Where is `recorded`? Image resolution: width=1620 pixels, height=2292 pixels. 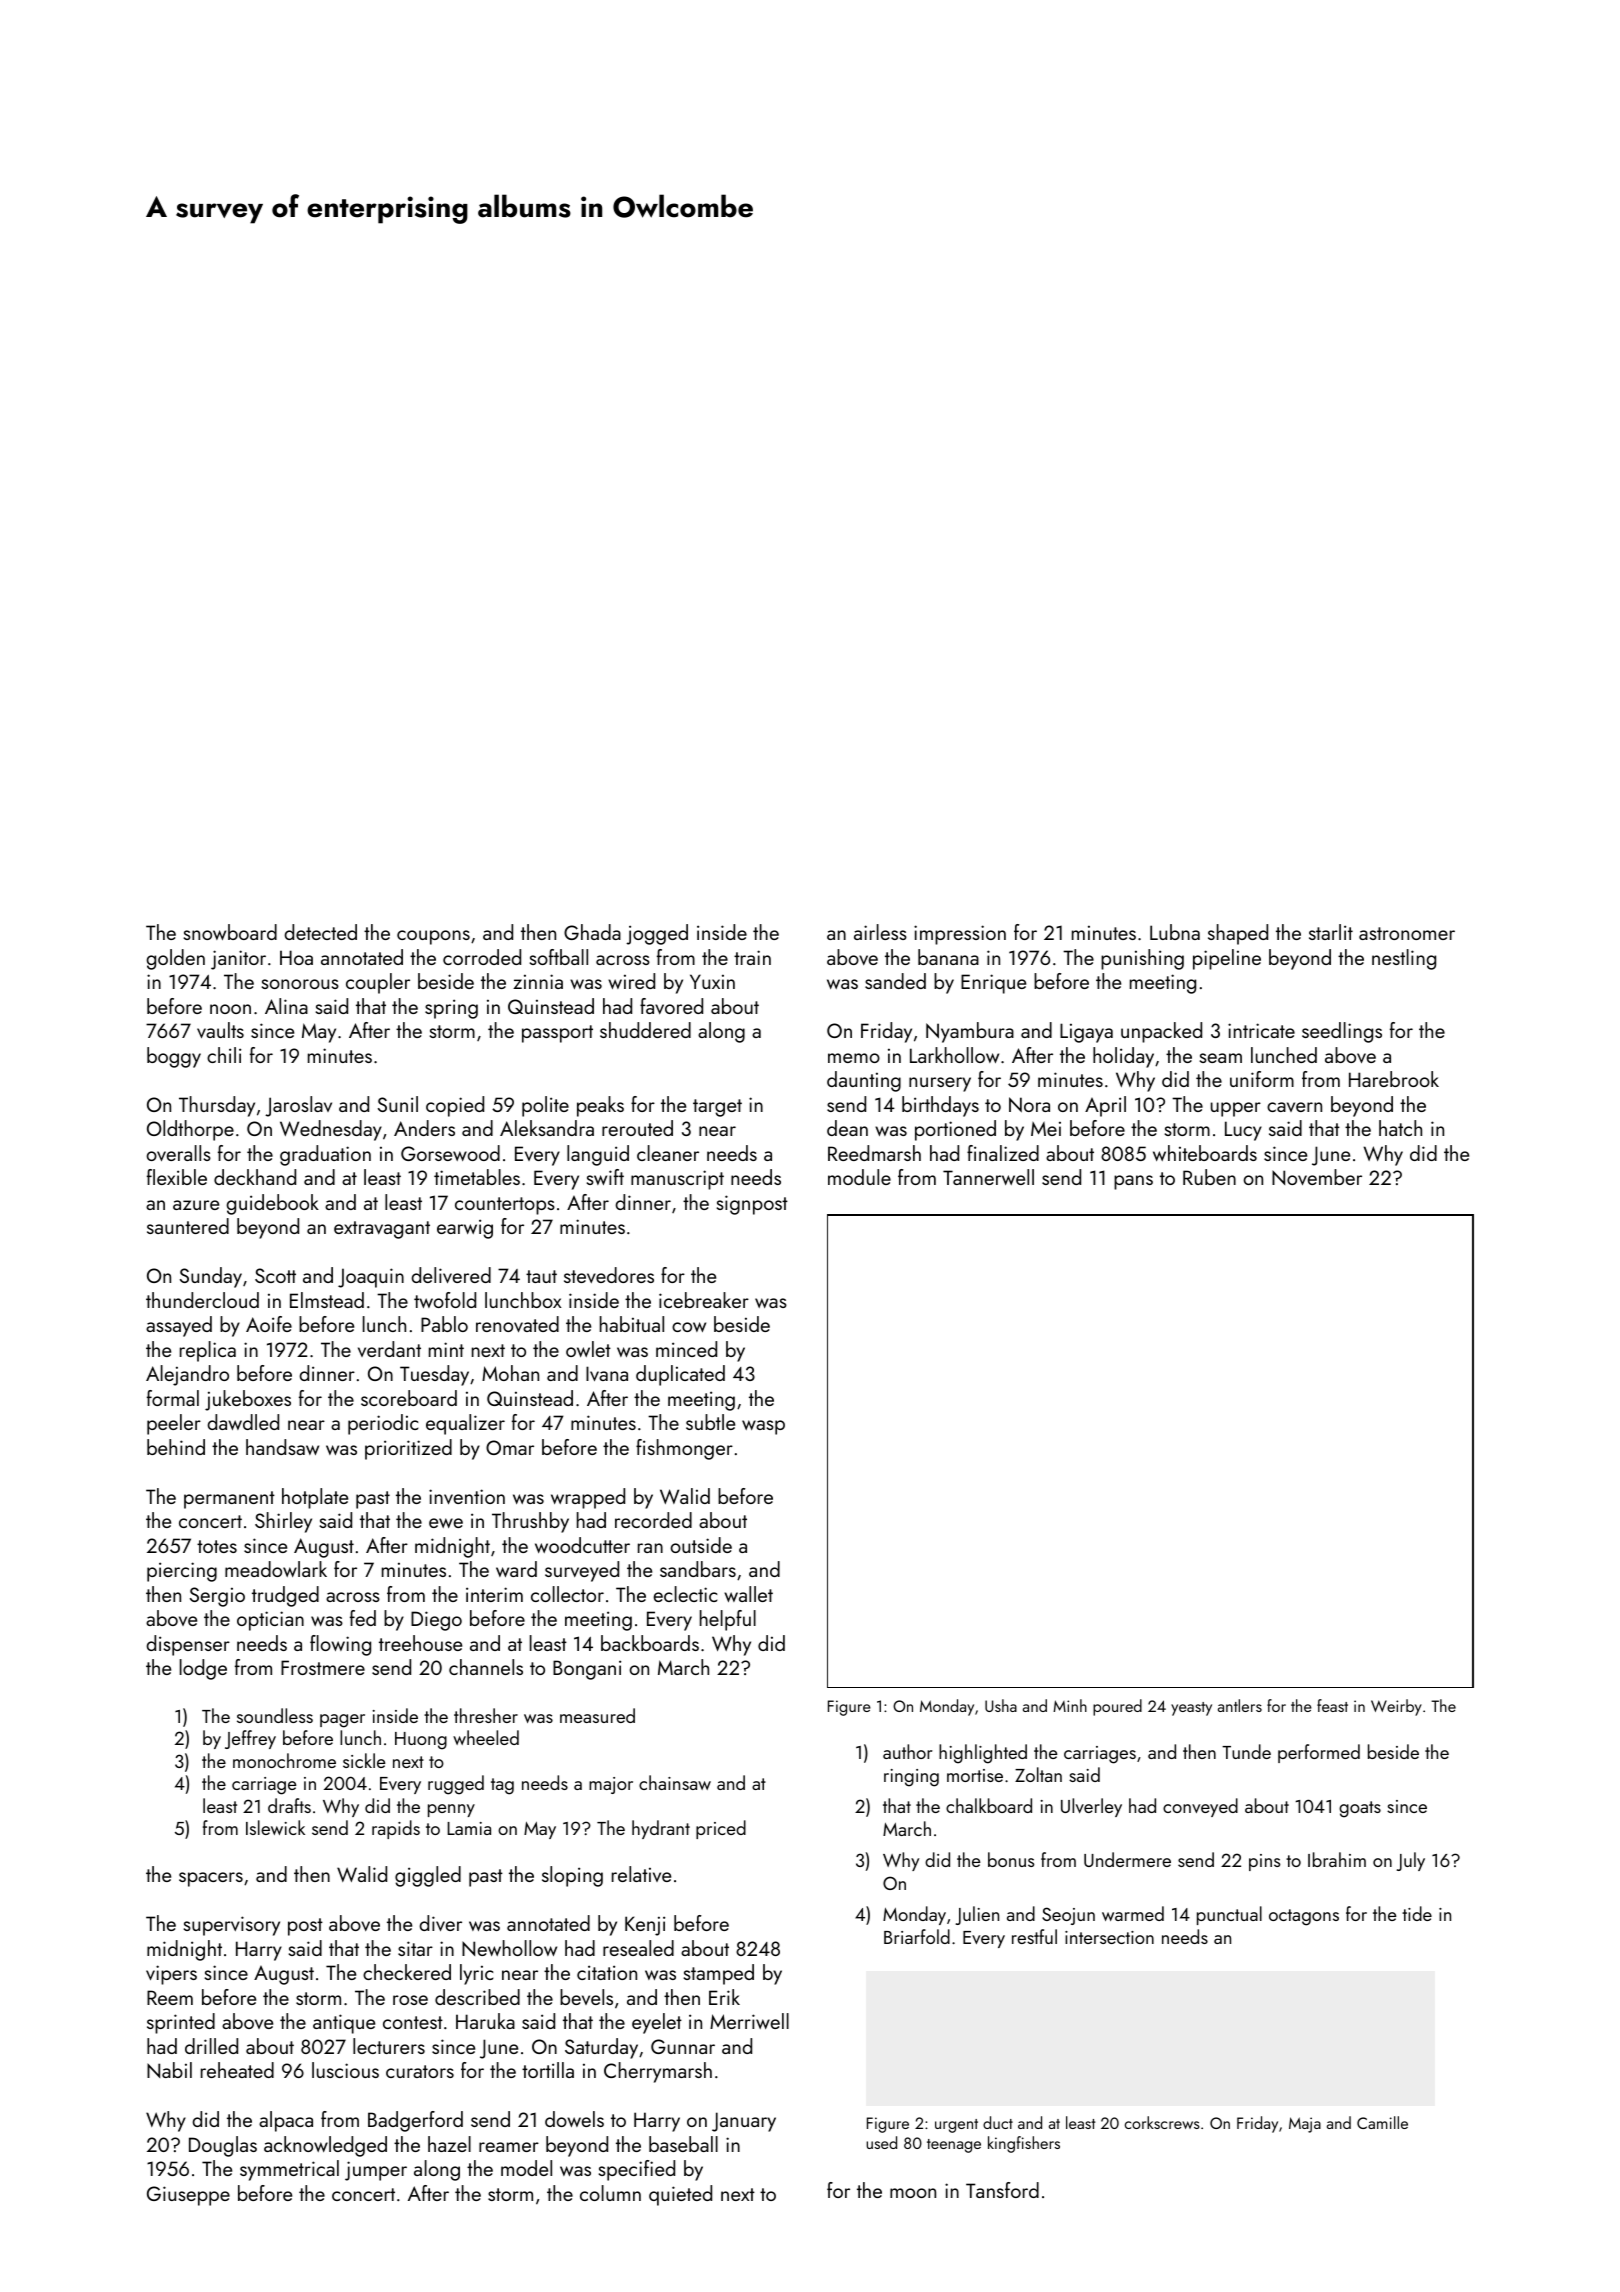
recorded is located at coordinates (653, 1520).
